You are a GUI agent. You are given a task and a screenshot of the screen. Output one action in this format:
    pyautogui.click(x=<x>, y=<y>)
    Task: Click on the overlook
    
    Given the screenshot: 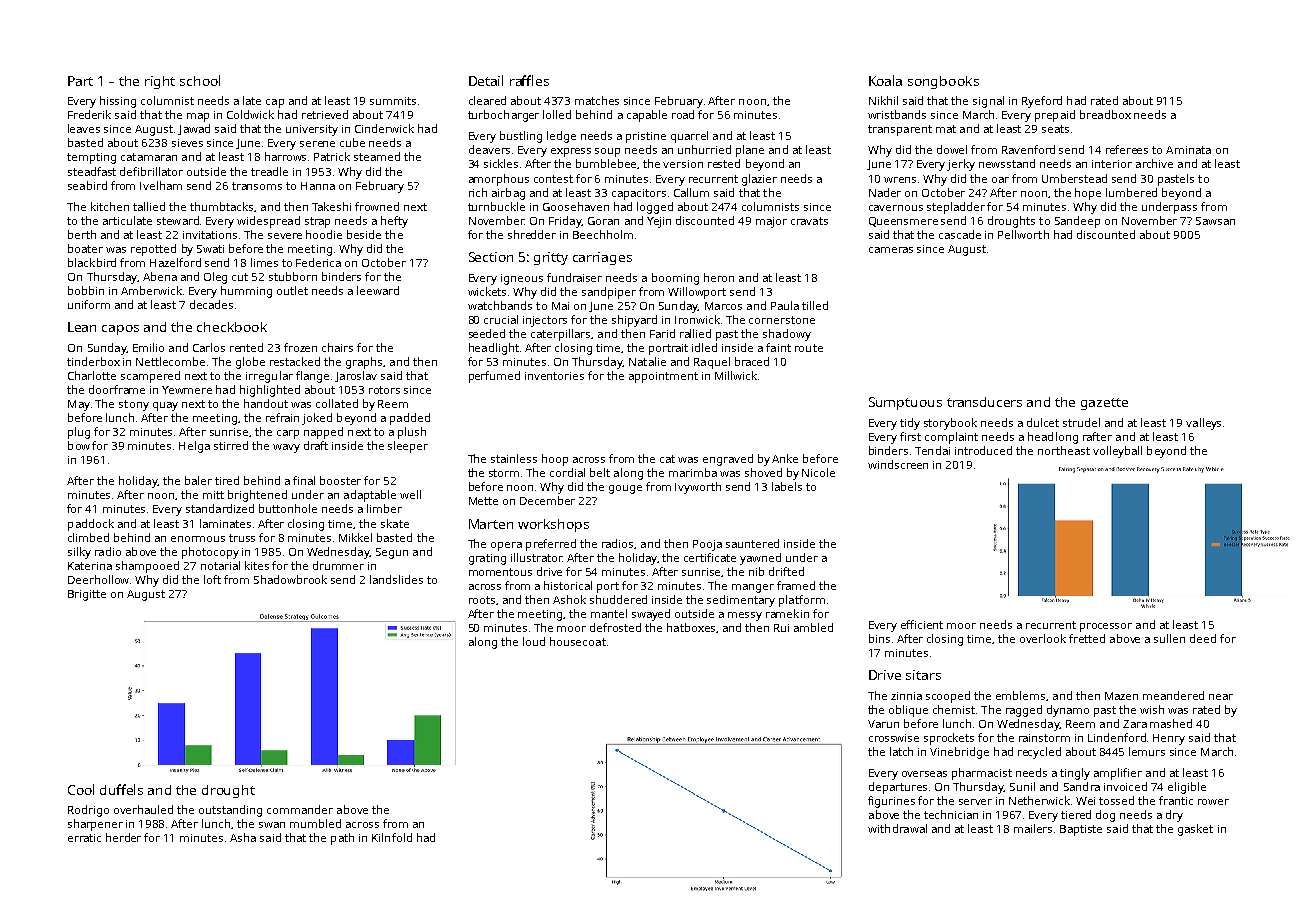 What is the action you would take?
    pyautogui.click(x=1043, y=638)
